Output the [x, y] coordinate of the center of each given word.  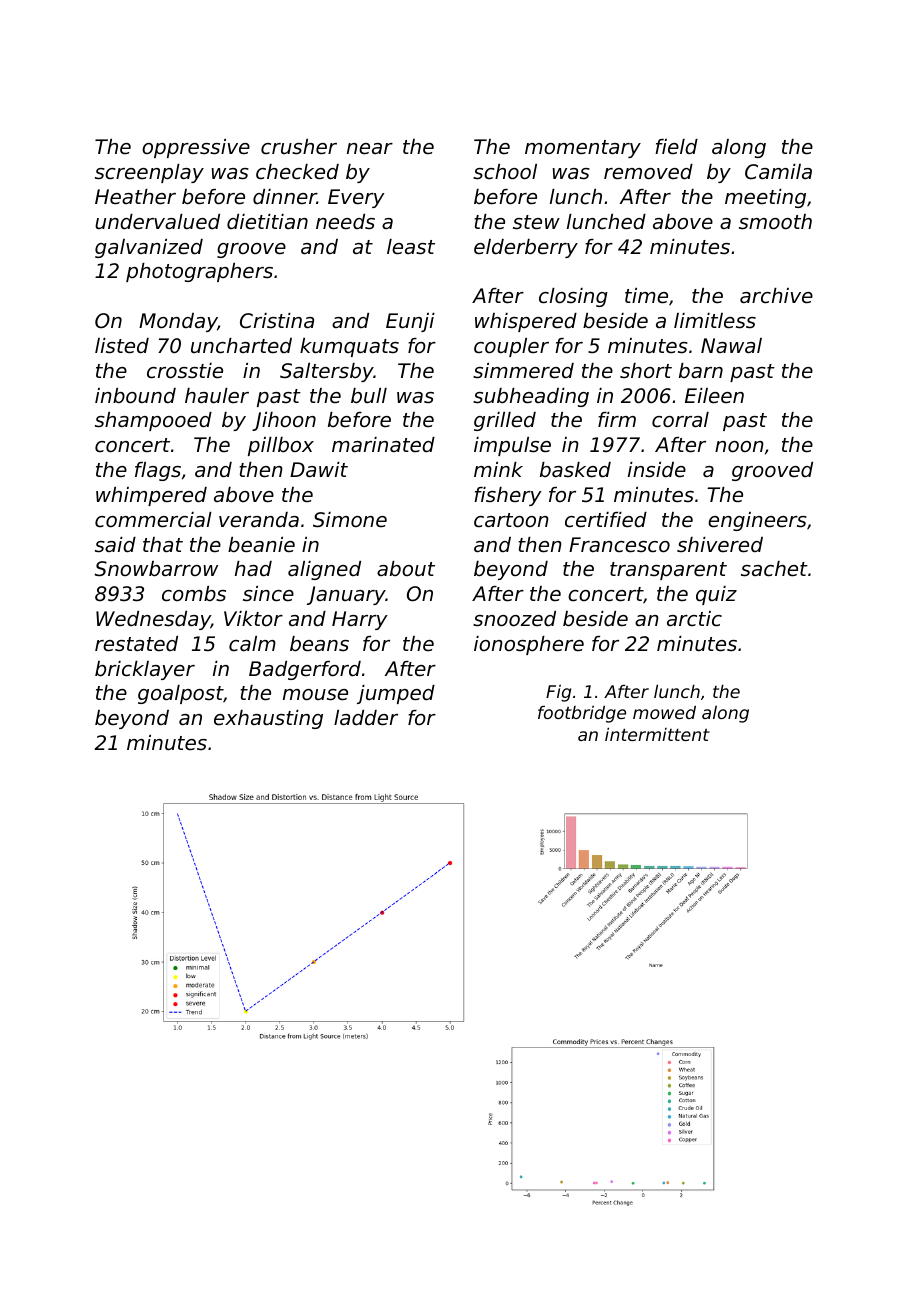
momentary [583, 149]
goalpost [181, 694]
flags [158, 471]
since [268, 594]
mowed [664, 712]
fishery [508, 496]
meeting [765, 198]
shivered [720, 545]
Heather [135, 196]
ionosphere [529, 645]
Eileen [714, 396]
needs [345, 222]
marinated [383, 444]
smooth [775, 222]
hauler [217, 395]
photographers [199, 272]
